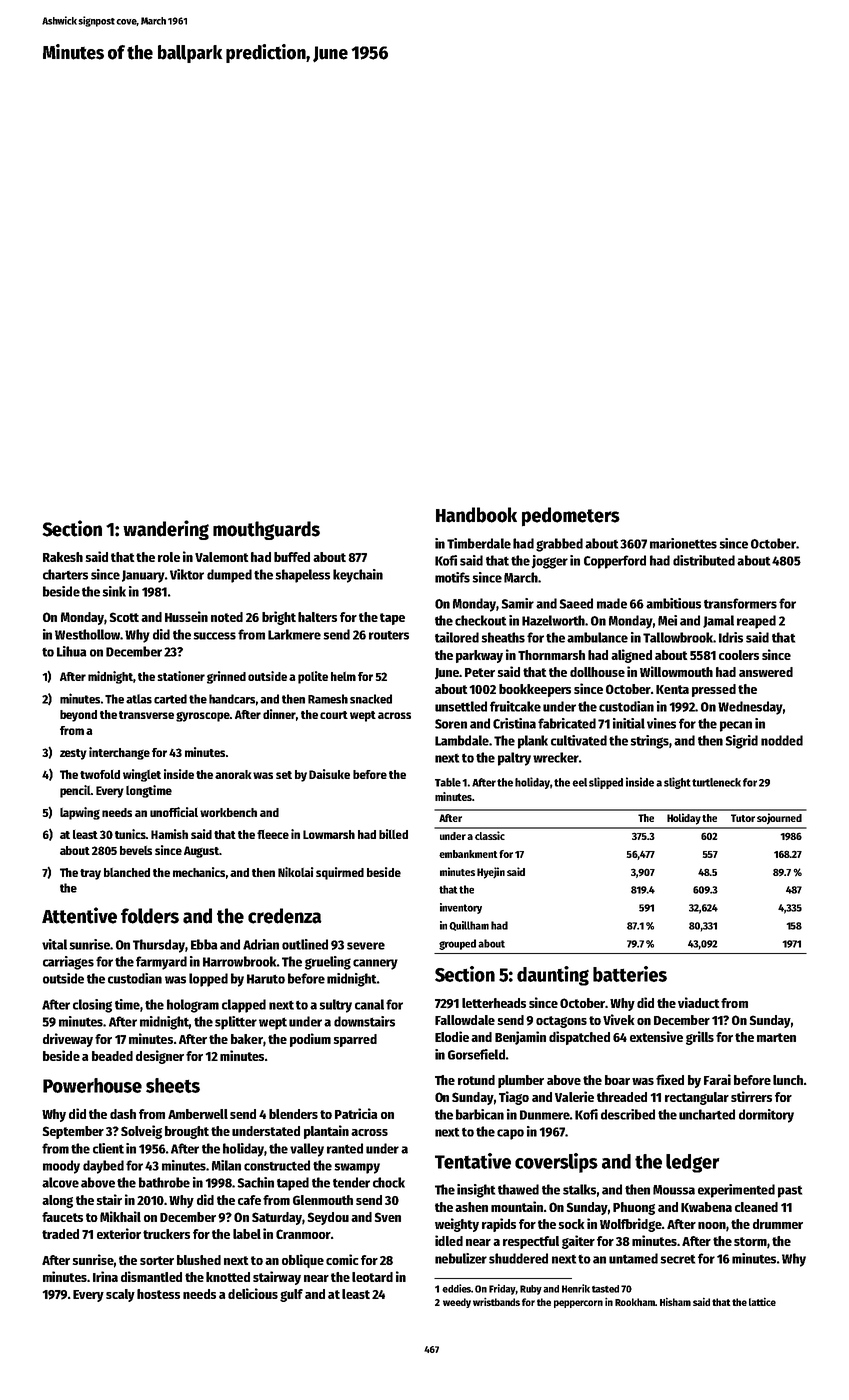 This document has height=1400, width=849. I want to click on zesty, so click(73, 754).
